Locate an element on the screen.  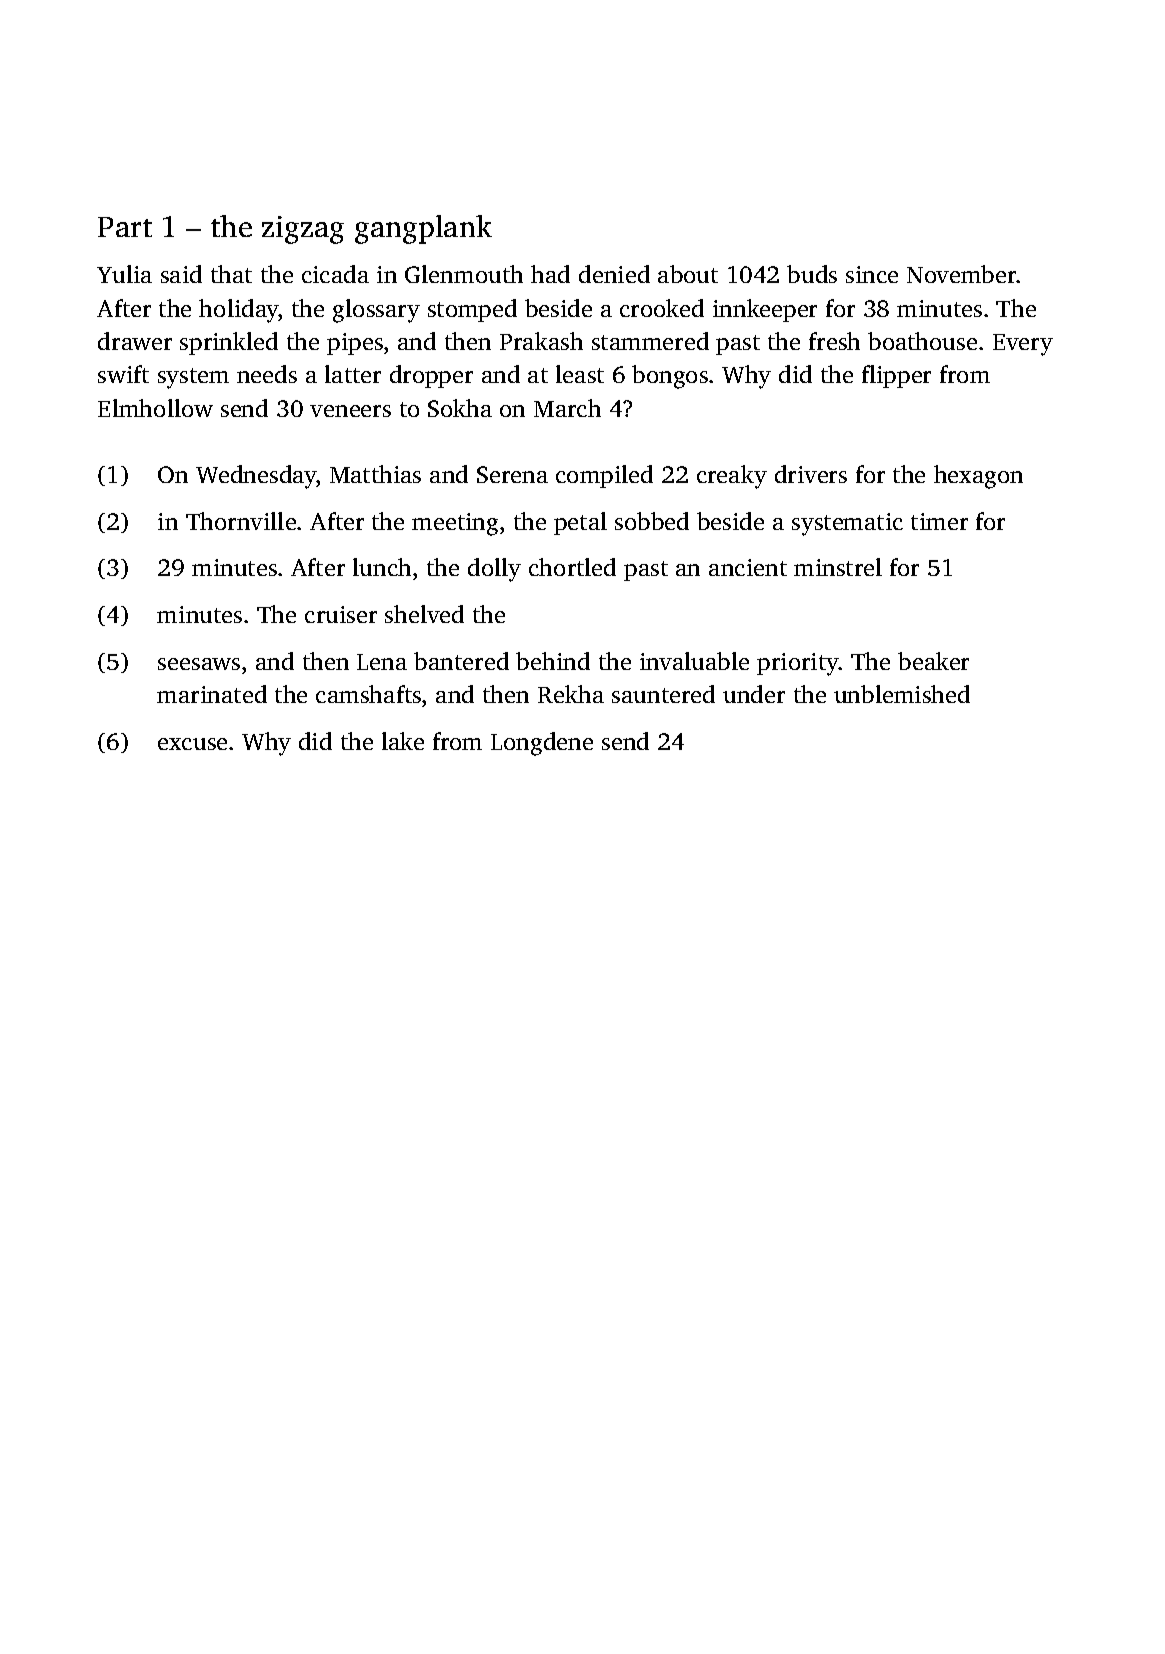
Thornville is located at coordinates (241, 521).
